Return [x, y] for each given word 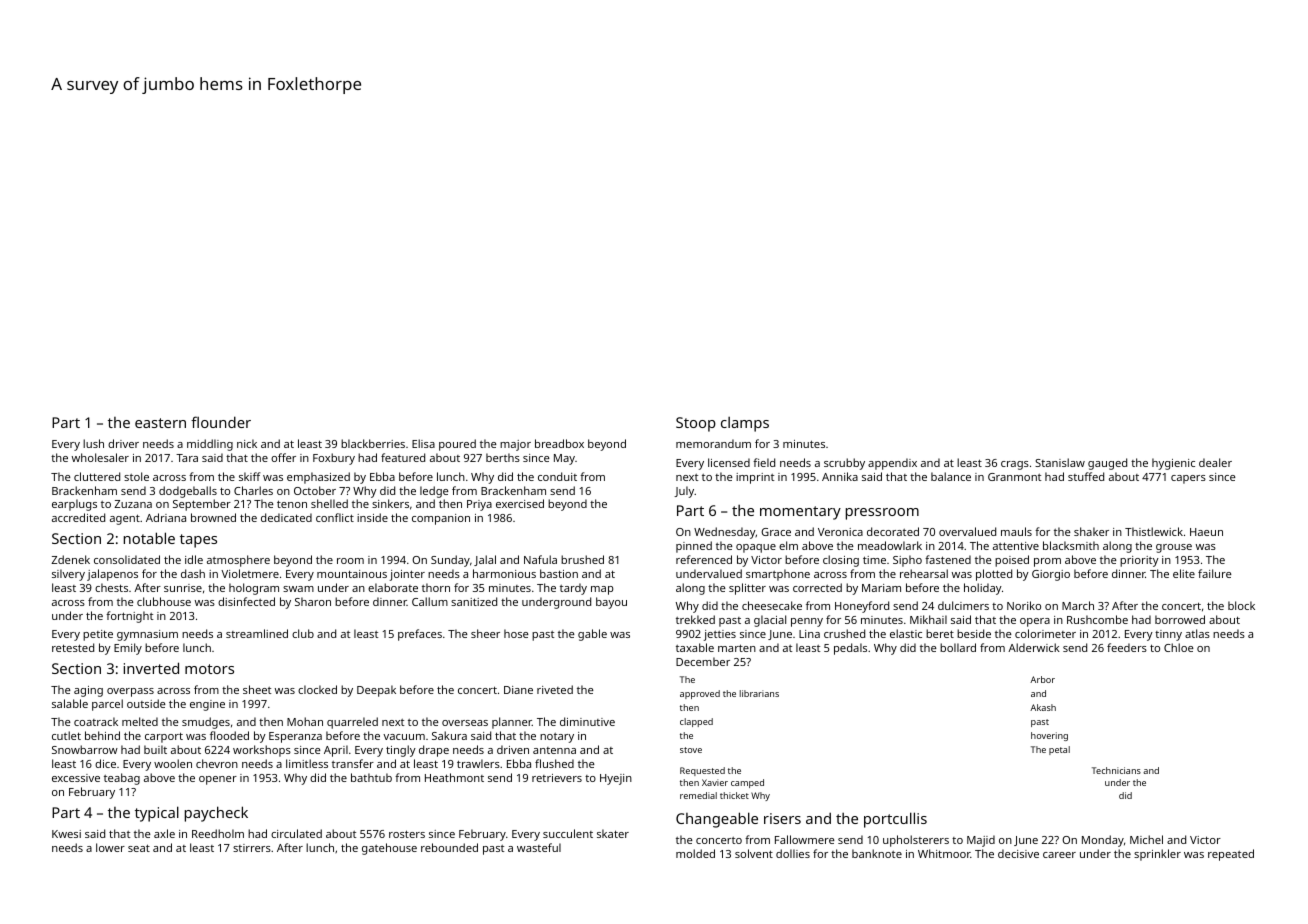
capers [1188, 479]
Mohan [305, 721]
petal [1059, 750]
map [602, 590]
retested [73, 647]
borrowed [1180, 619]
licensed [729, 462]
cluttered [97, 476]
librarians [759, 693]
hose [516, 633]
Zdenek [70, 559]
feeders [1127, 647]
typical [157, 814]
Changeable [717, 820]
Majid [981, 841]
